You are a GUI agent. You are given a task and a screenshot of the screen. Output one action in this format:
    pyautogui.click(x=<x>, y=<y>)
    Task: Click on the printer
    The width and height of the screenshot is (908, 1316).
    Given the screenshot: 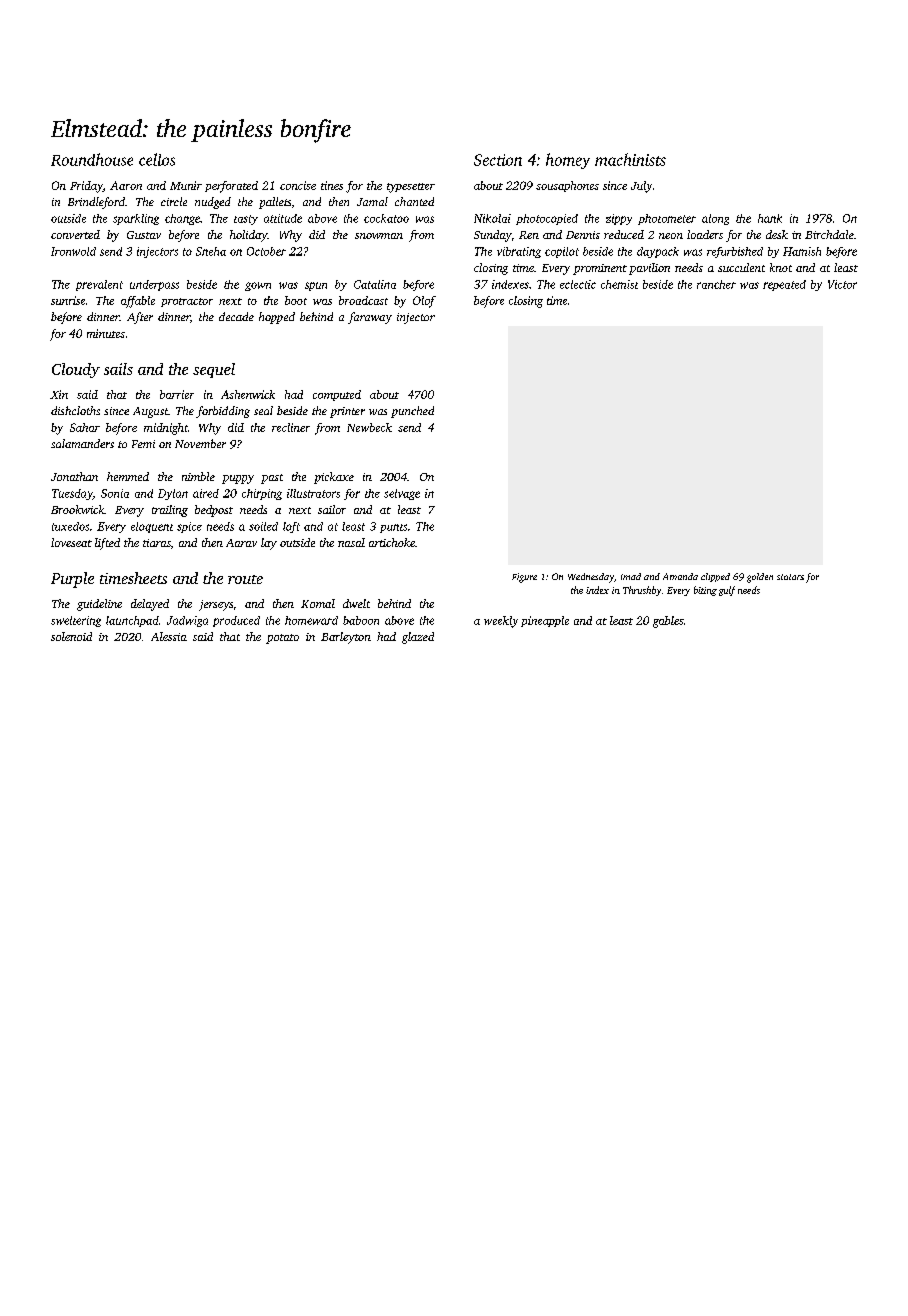 What is the action you would take?
    pyautogui.click(x=347, y=412)
